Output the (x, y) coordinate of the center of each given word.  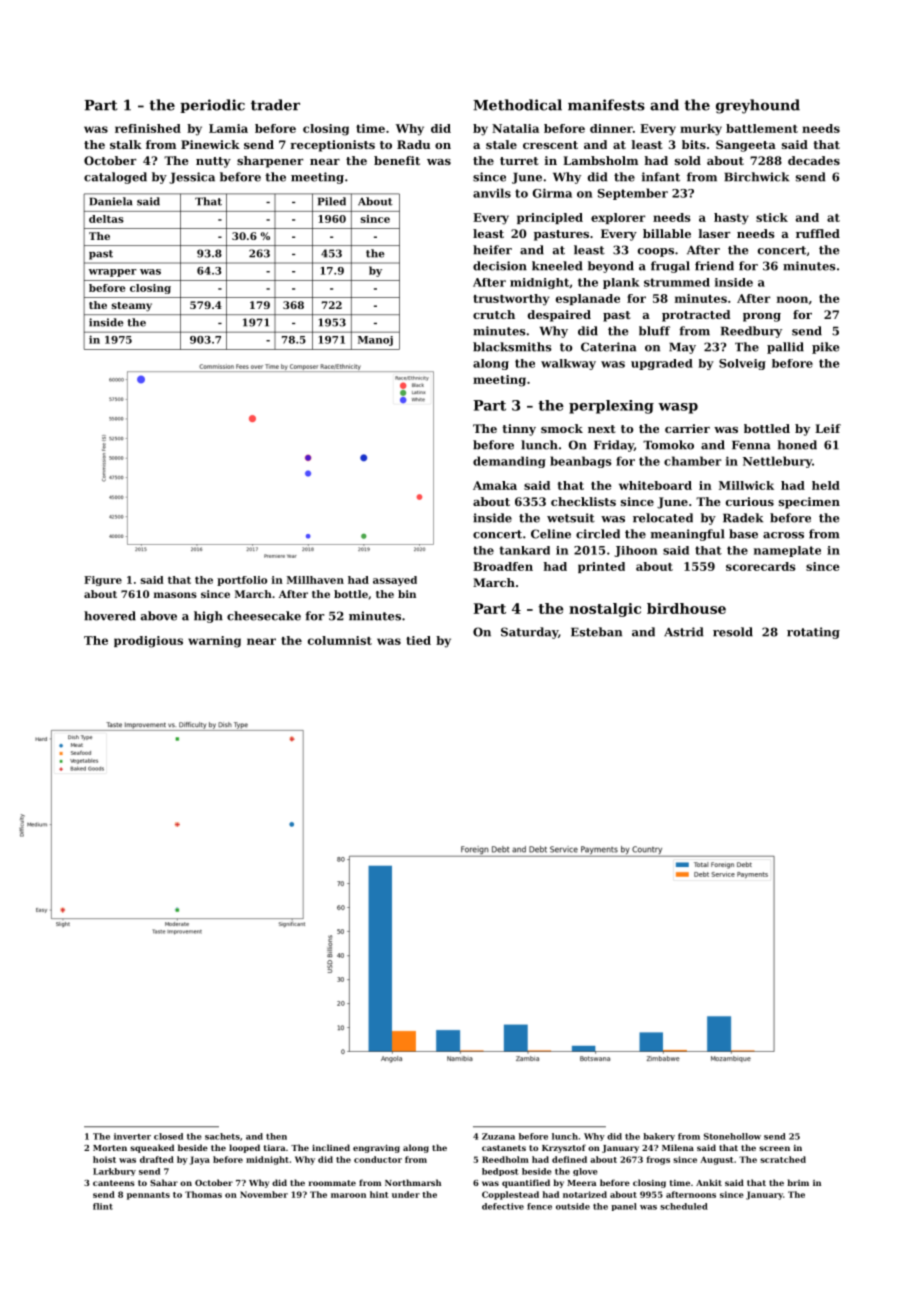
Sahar (164, 1182)
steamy (132, 307)
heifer (492, 250)
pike (825, 348)
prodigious (148, 642)
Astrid (684, 632)
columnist (340, 640)
